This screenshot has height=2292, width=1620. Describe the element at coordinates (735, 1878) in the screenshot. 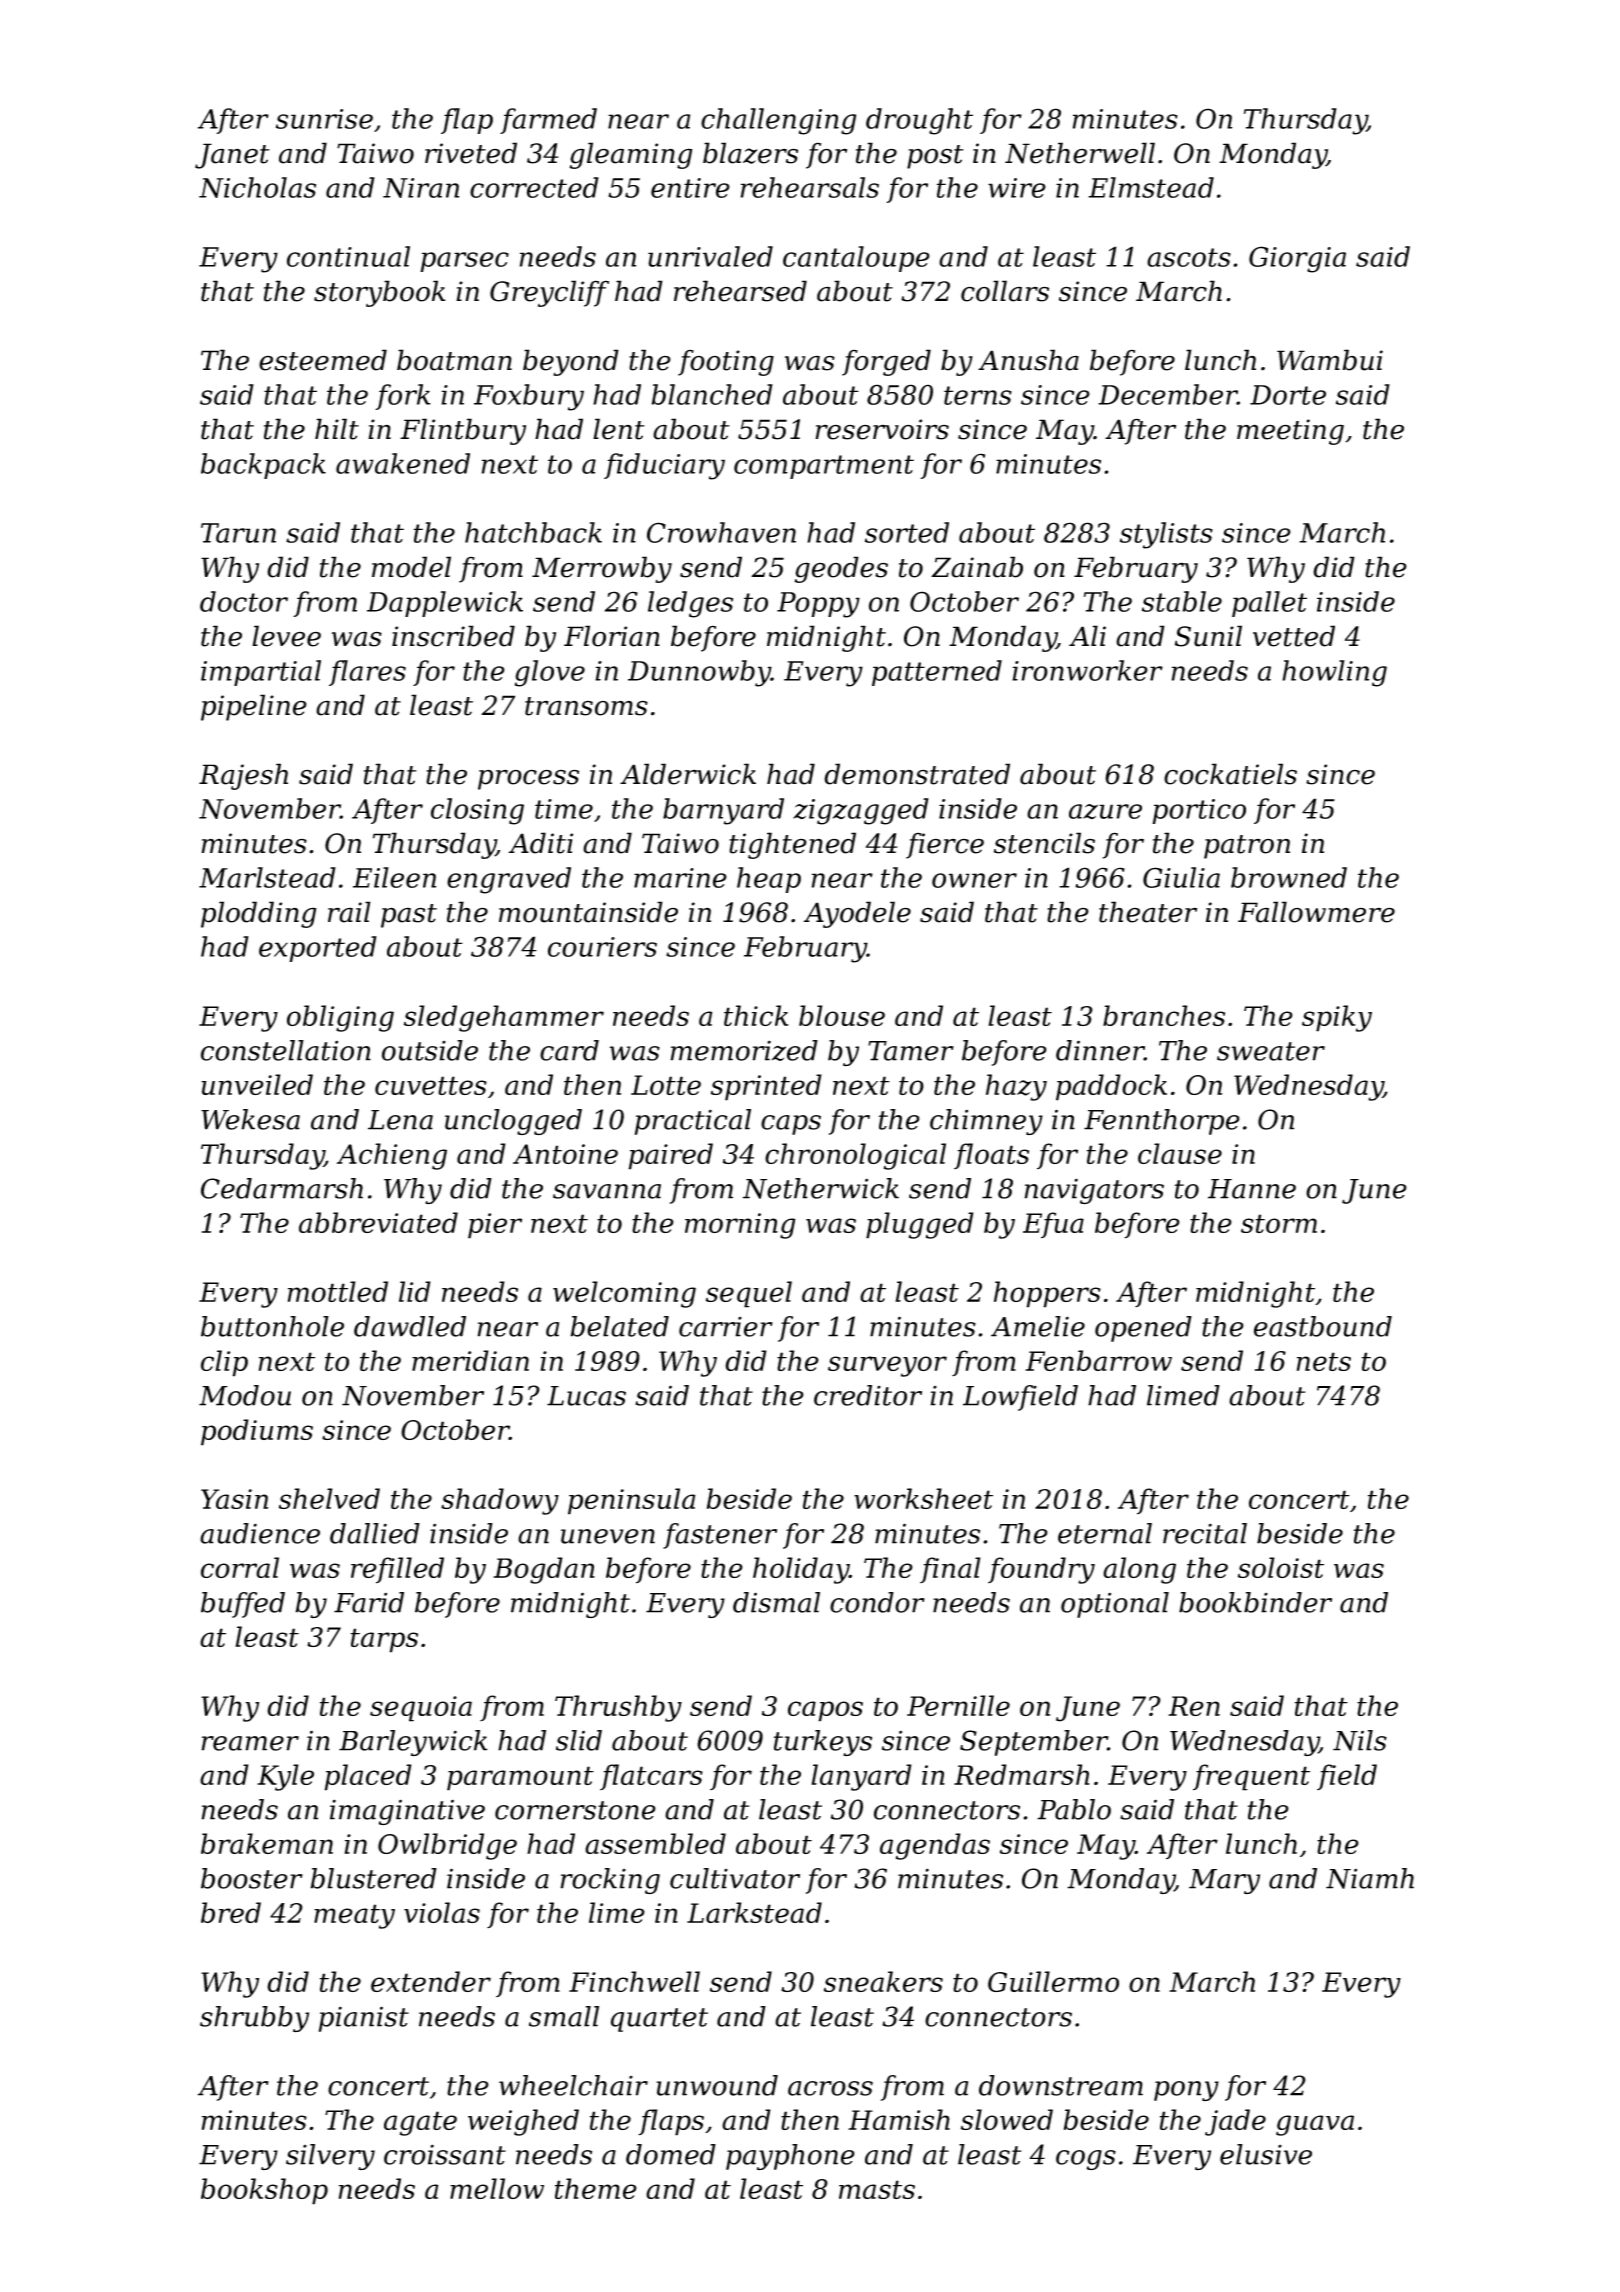

I see `cultivator` at that location.
